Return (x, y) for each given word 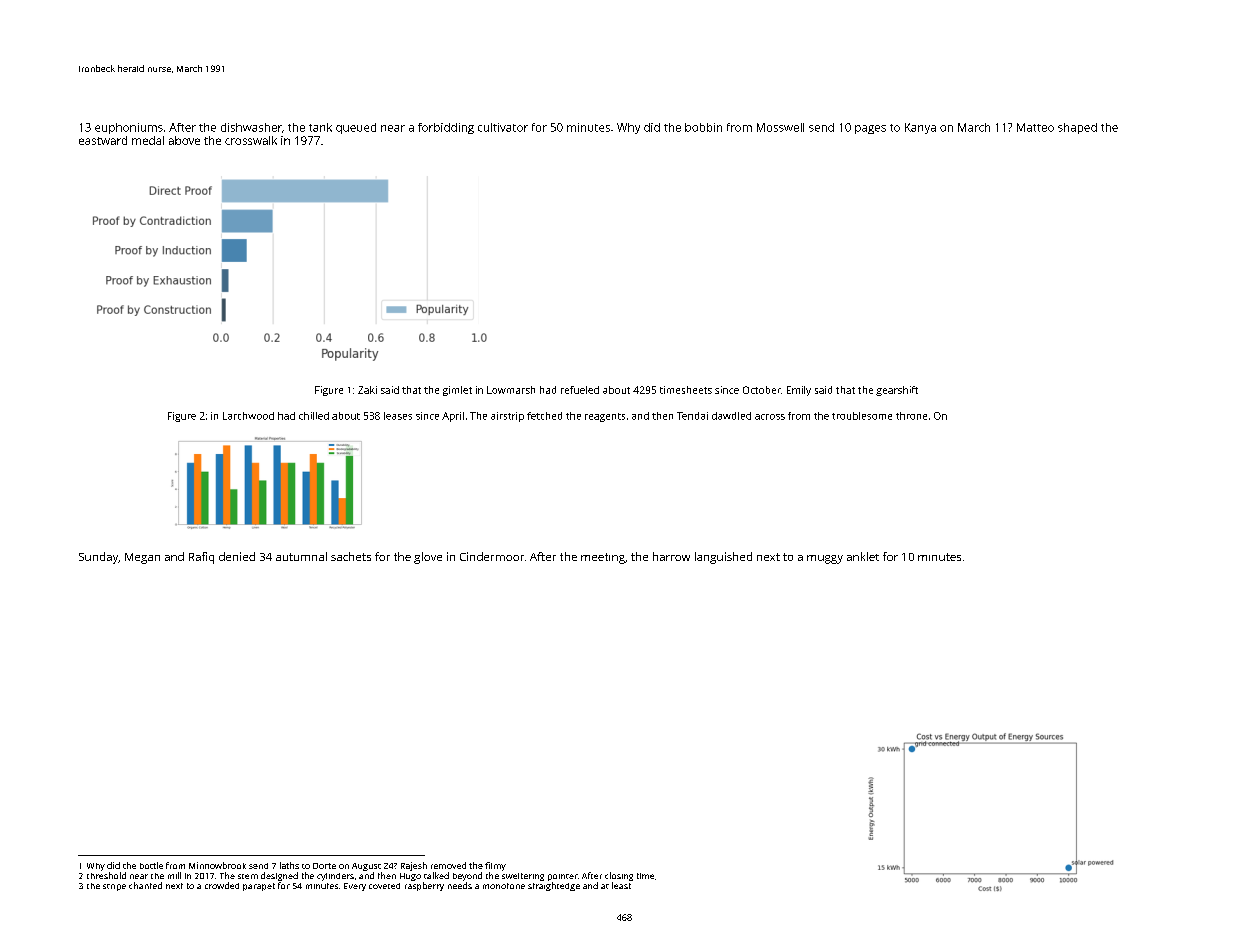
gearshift (897, 391)
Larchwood (248, 416)
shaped (1077, 128)
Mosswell (780, 127)
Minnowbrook (217, 865)
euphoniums (129, 128)
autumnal (301, 556)
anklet (863, 556)
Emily (799, 391)
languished (723, 558)
